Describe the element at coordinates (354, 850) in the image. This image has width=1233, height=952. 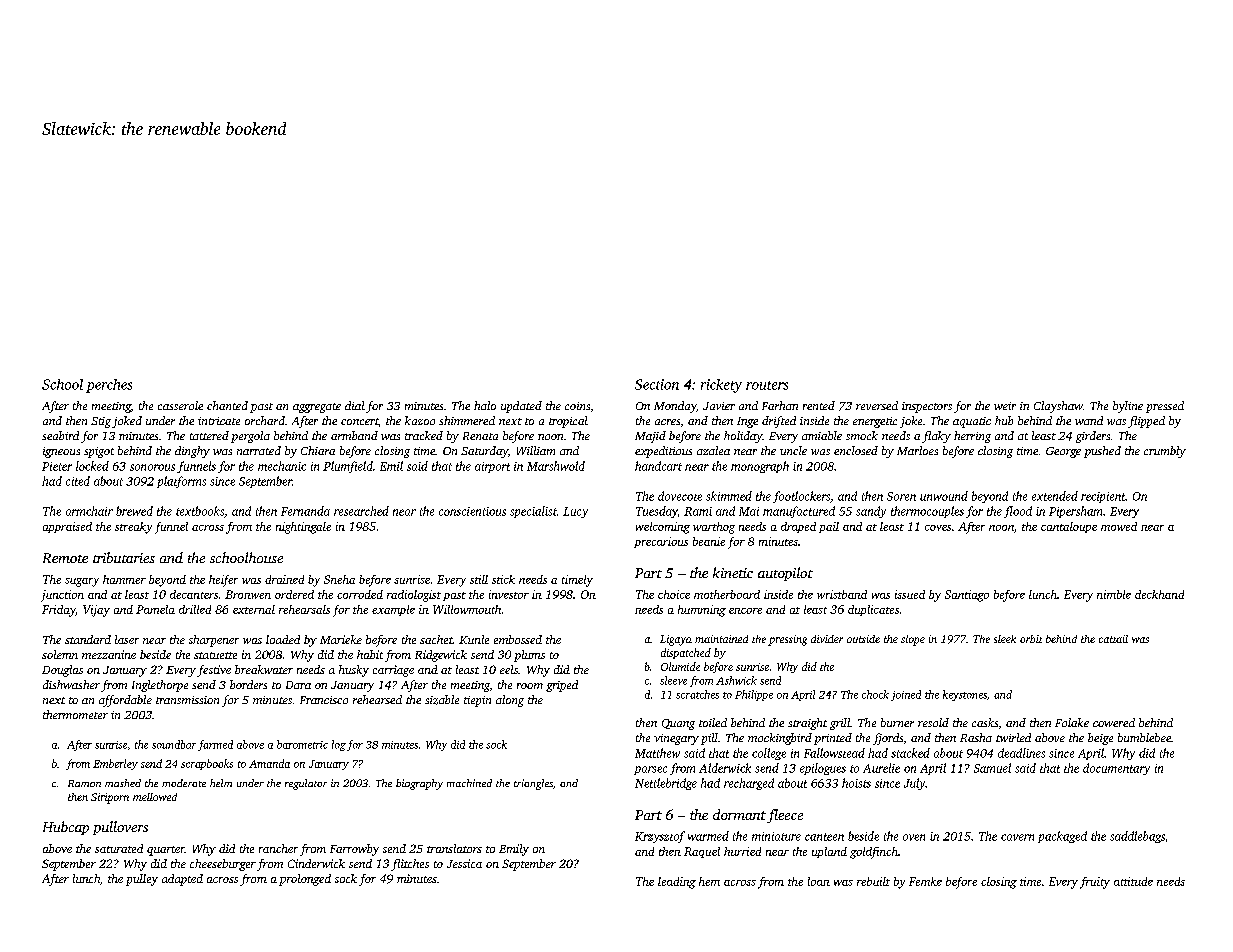
I see `Farrowby` at that location.
